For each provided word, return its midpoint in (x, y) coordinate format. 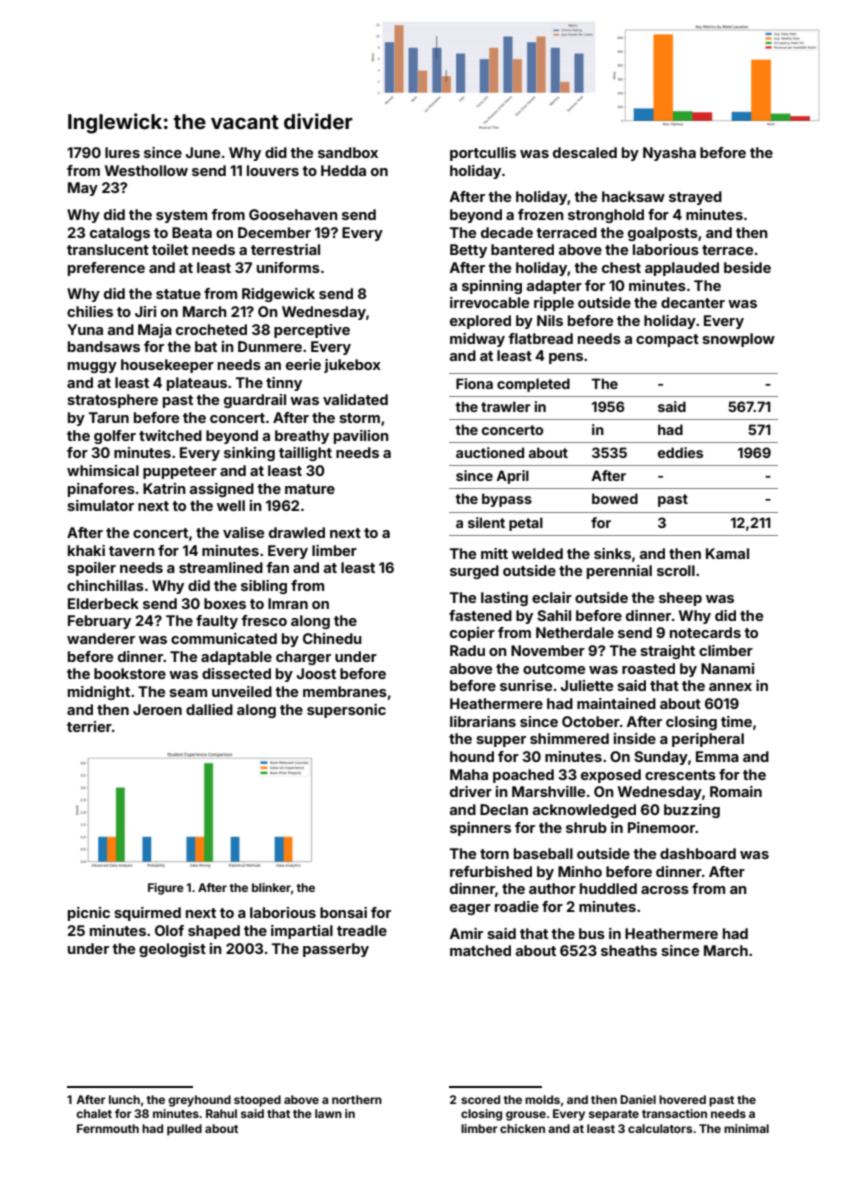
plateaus (197, 384)
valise (243, 532)
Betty (468, 251)
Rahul (221, 1113)
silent (486, 522)
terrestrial (285, 249)
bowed (615, 498)
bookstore (130, 673)
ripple (554, 304)
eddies (680, 452)
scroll (676, 570)
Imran (288, 603)
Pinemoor (661, 827)
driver (471, 791)
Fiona (474, 383)
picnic (89, 914)
